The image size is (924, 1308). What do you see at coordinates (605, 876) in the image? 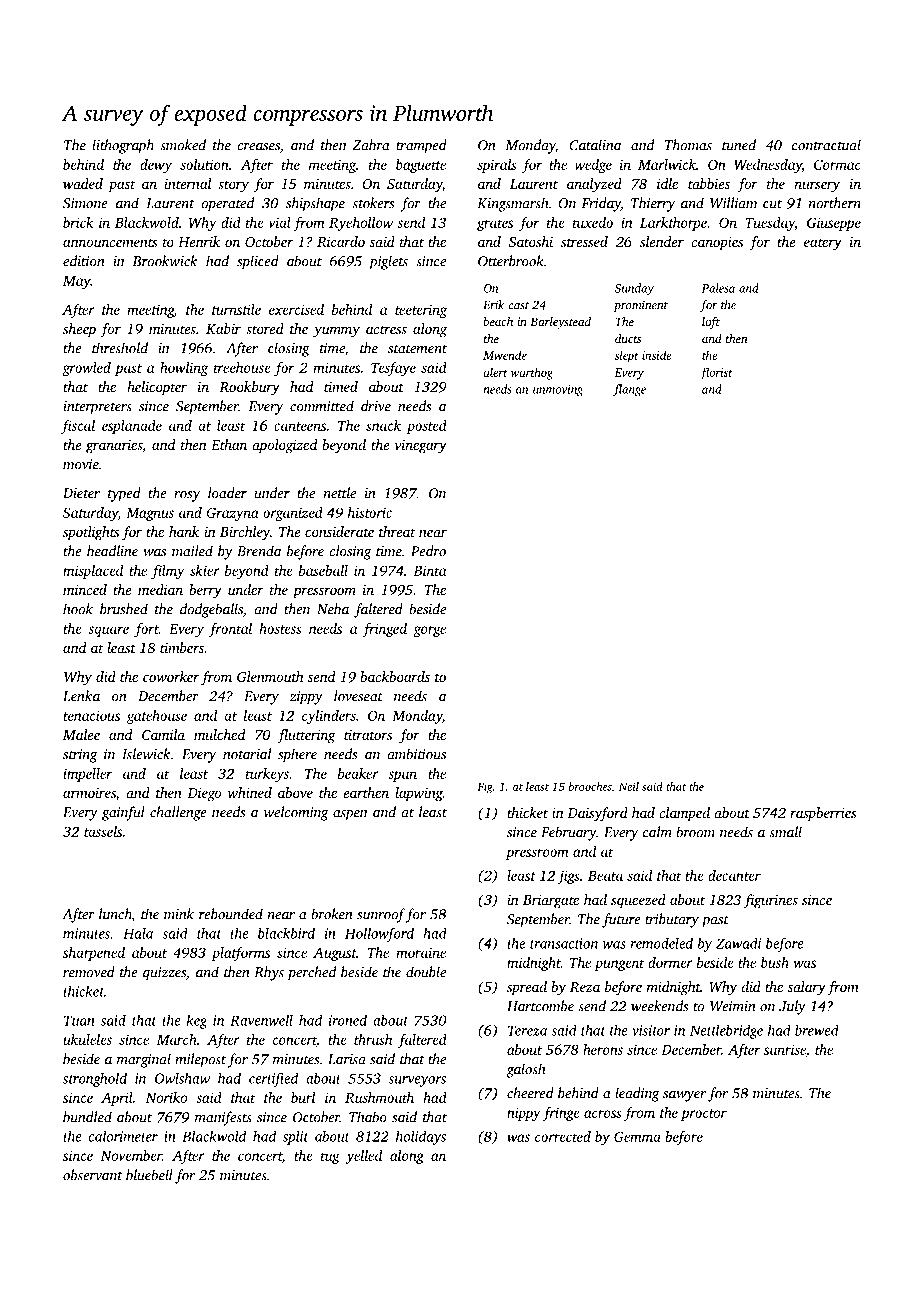
I see `Beata` at bounding box center [605, 876].
